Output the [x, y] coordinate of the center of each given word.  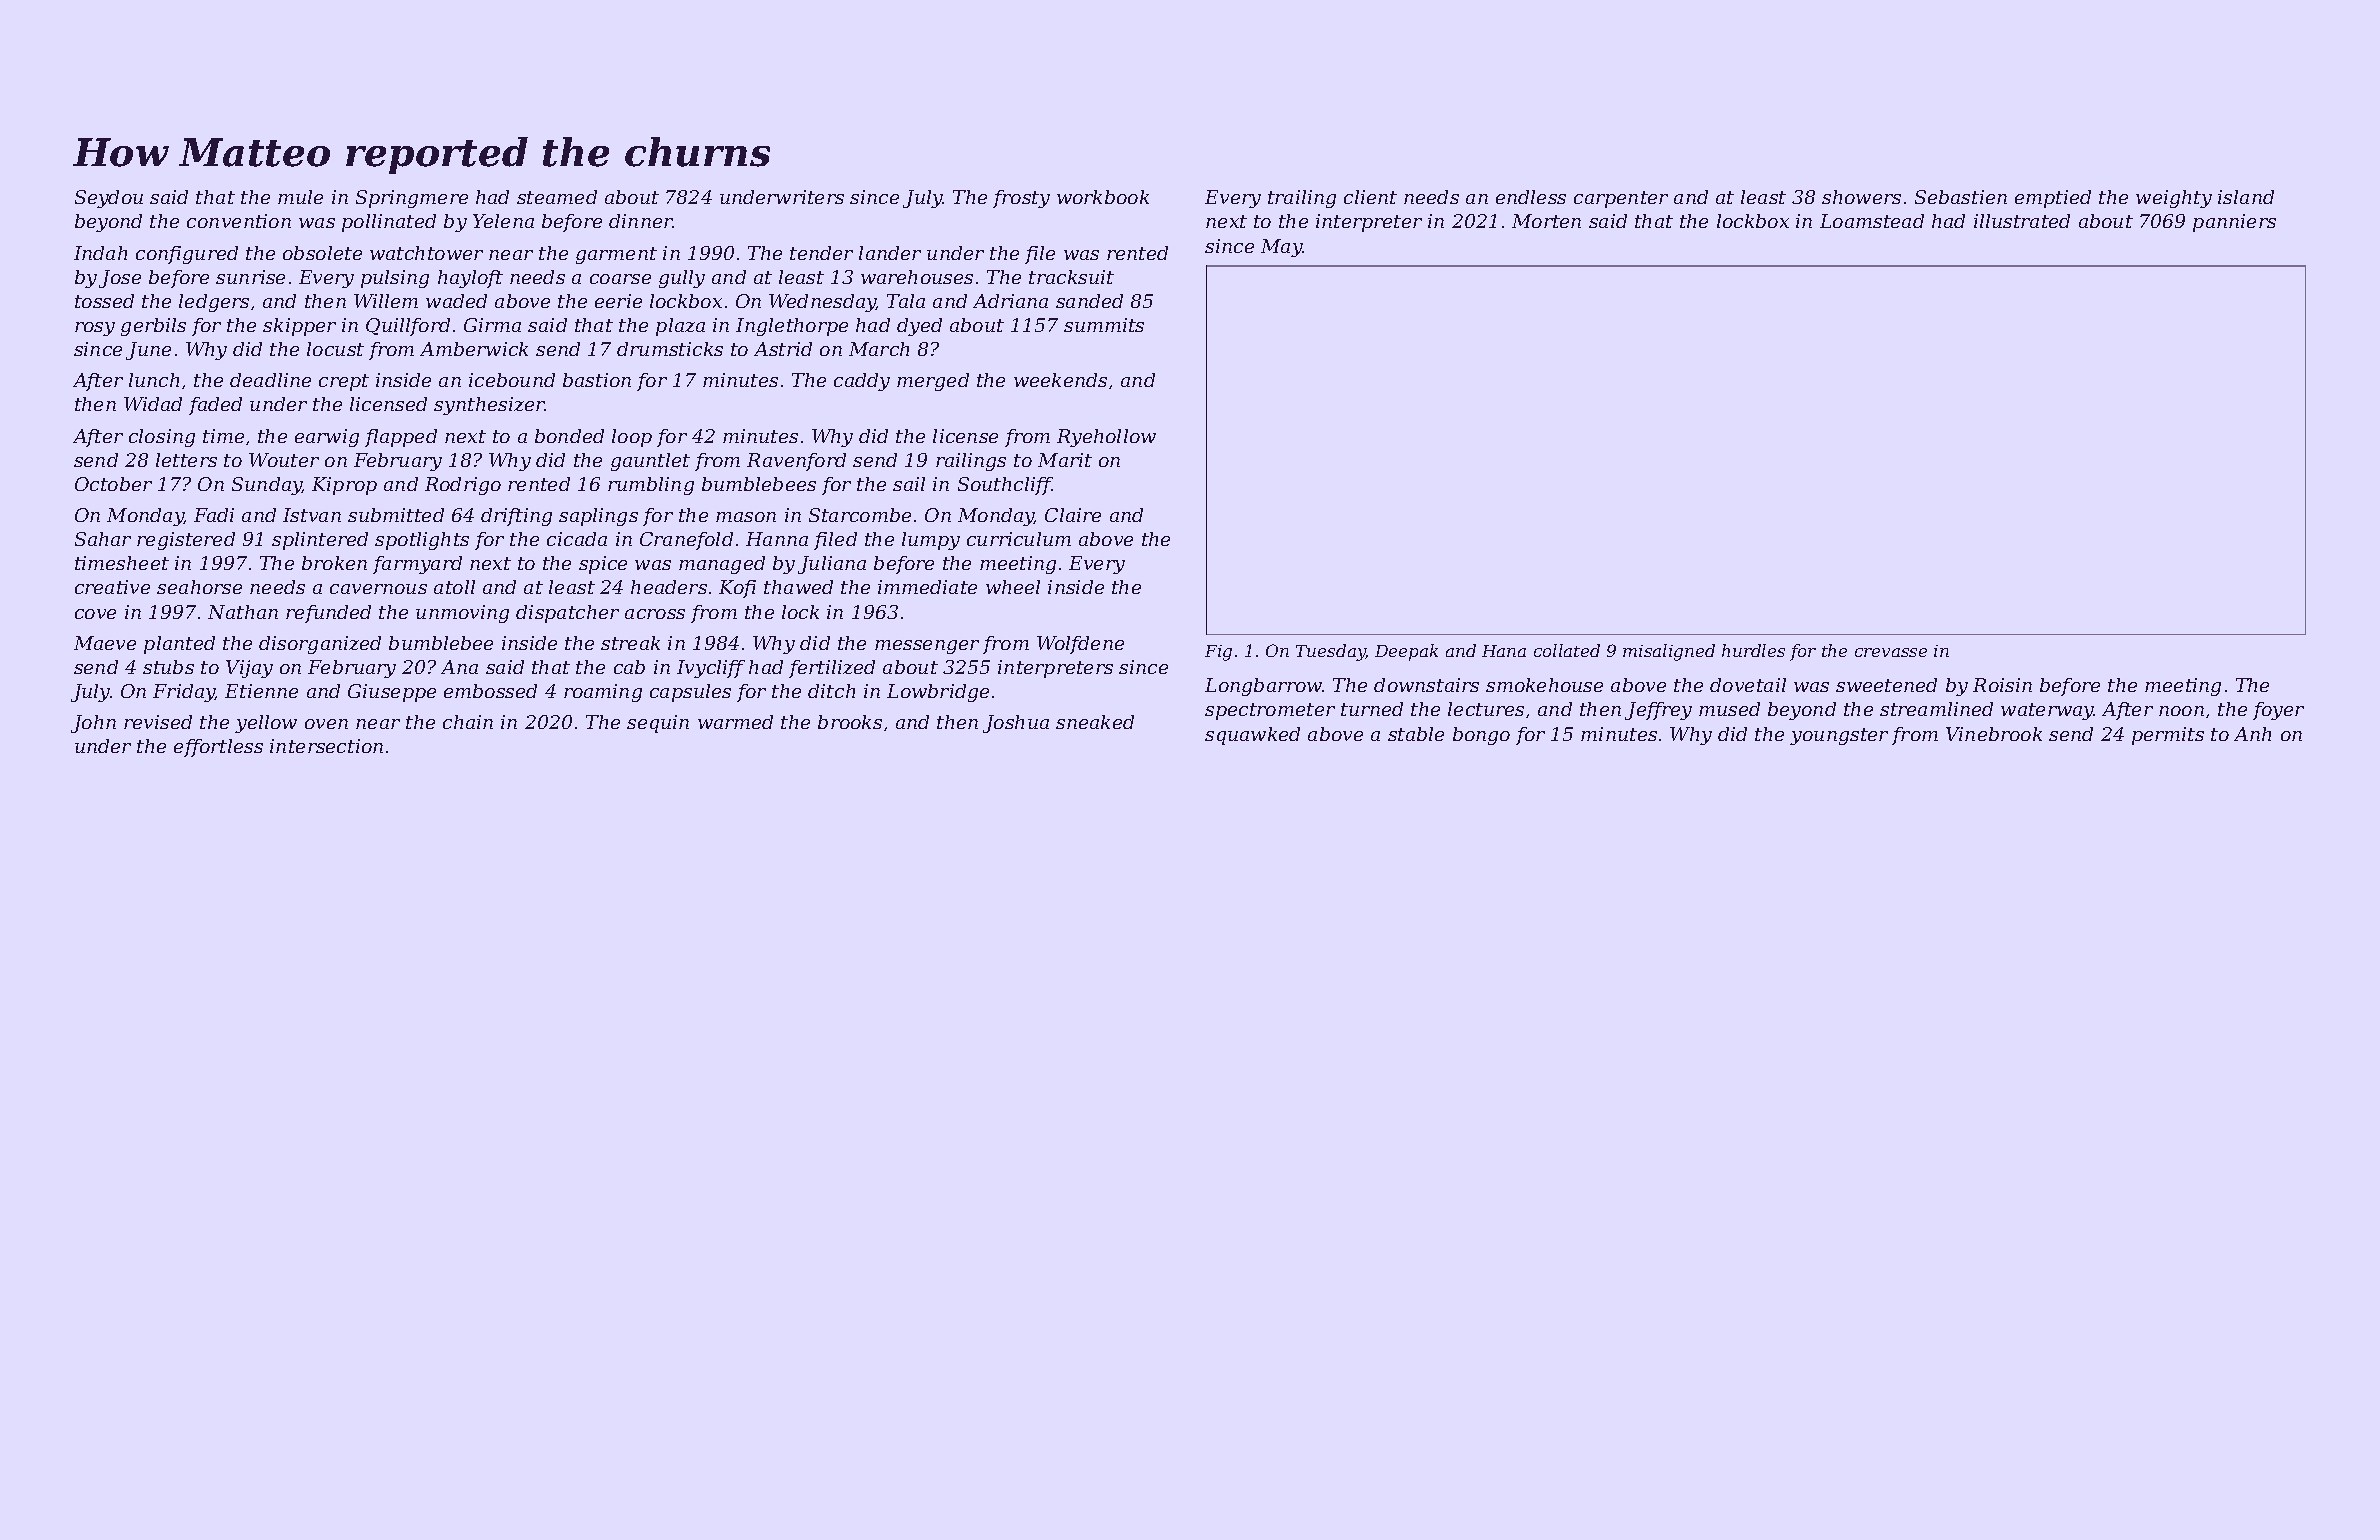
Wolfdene [1080, 645]
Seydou [109, 199]
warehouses [917, 277]
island [2246, 197]
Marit [1065, 460]
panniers [2234, 223]
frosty [1021, 199]
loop [632, 438]
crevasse [1891, 652]
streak [630, 643]
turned [1372, 709]
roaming [603, 693]
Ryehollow [1106, 438]
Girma [492, 325]
